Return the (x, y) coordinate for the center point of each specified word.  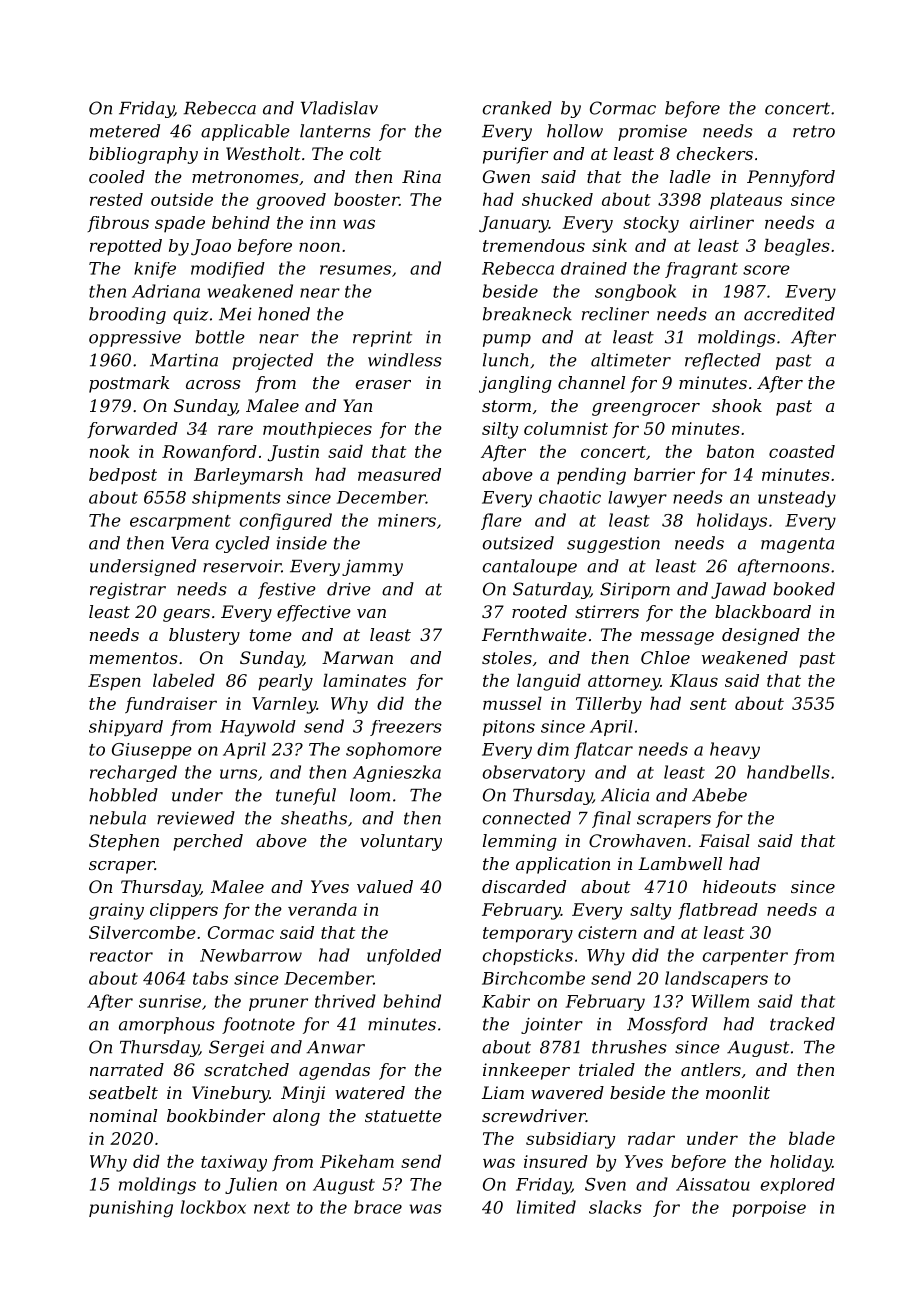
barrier (664, 474)
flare (501, 521)
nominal (123, 1115)
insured (556, 1161)
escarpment (180, 522)
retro (814, 131)
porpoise (769, 1209)
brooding (127, 315)
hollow (575, 131)
